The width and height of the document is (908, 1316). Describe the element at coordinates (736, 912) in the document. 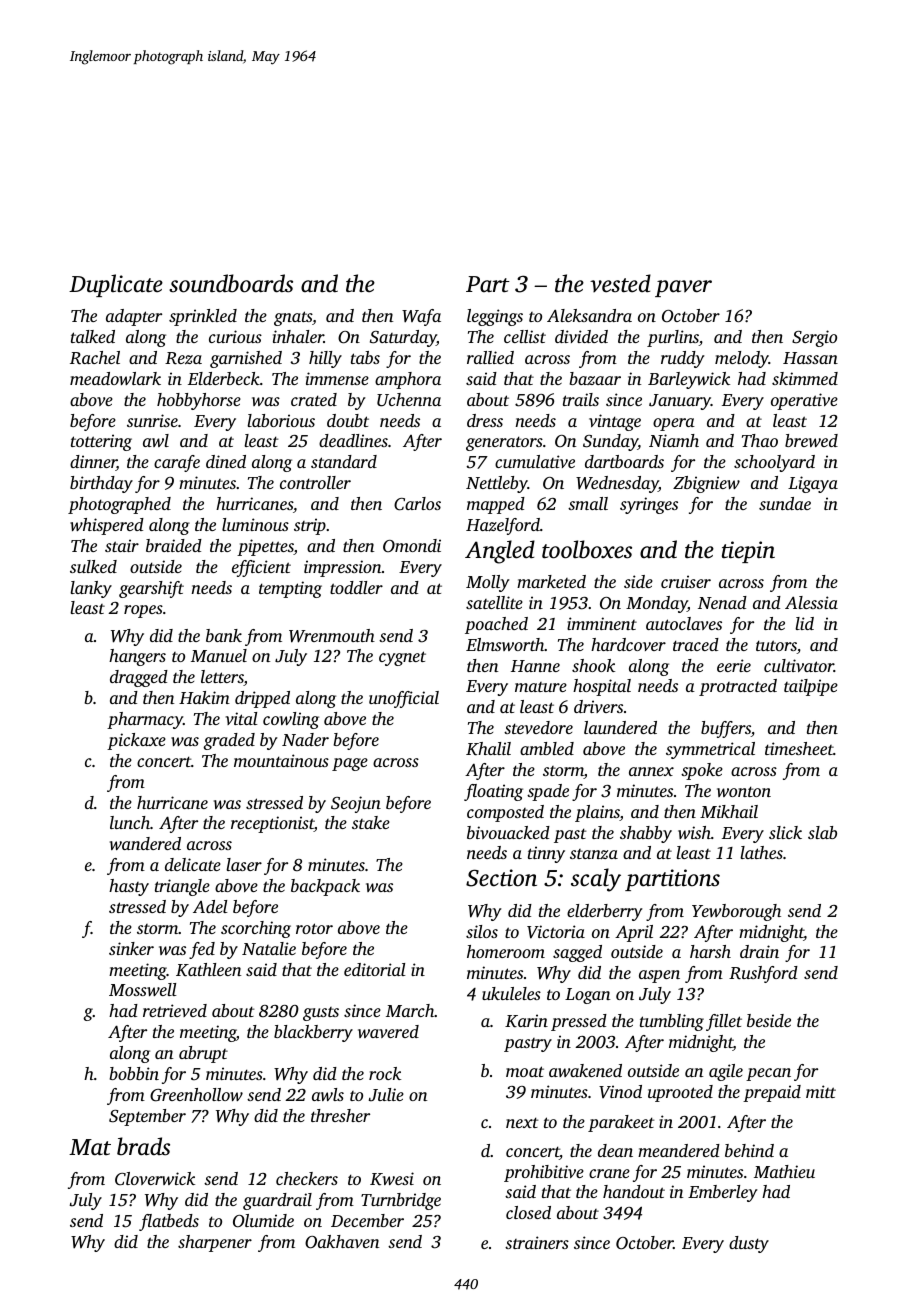

I see `Yewborough` at that location.
